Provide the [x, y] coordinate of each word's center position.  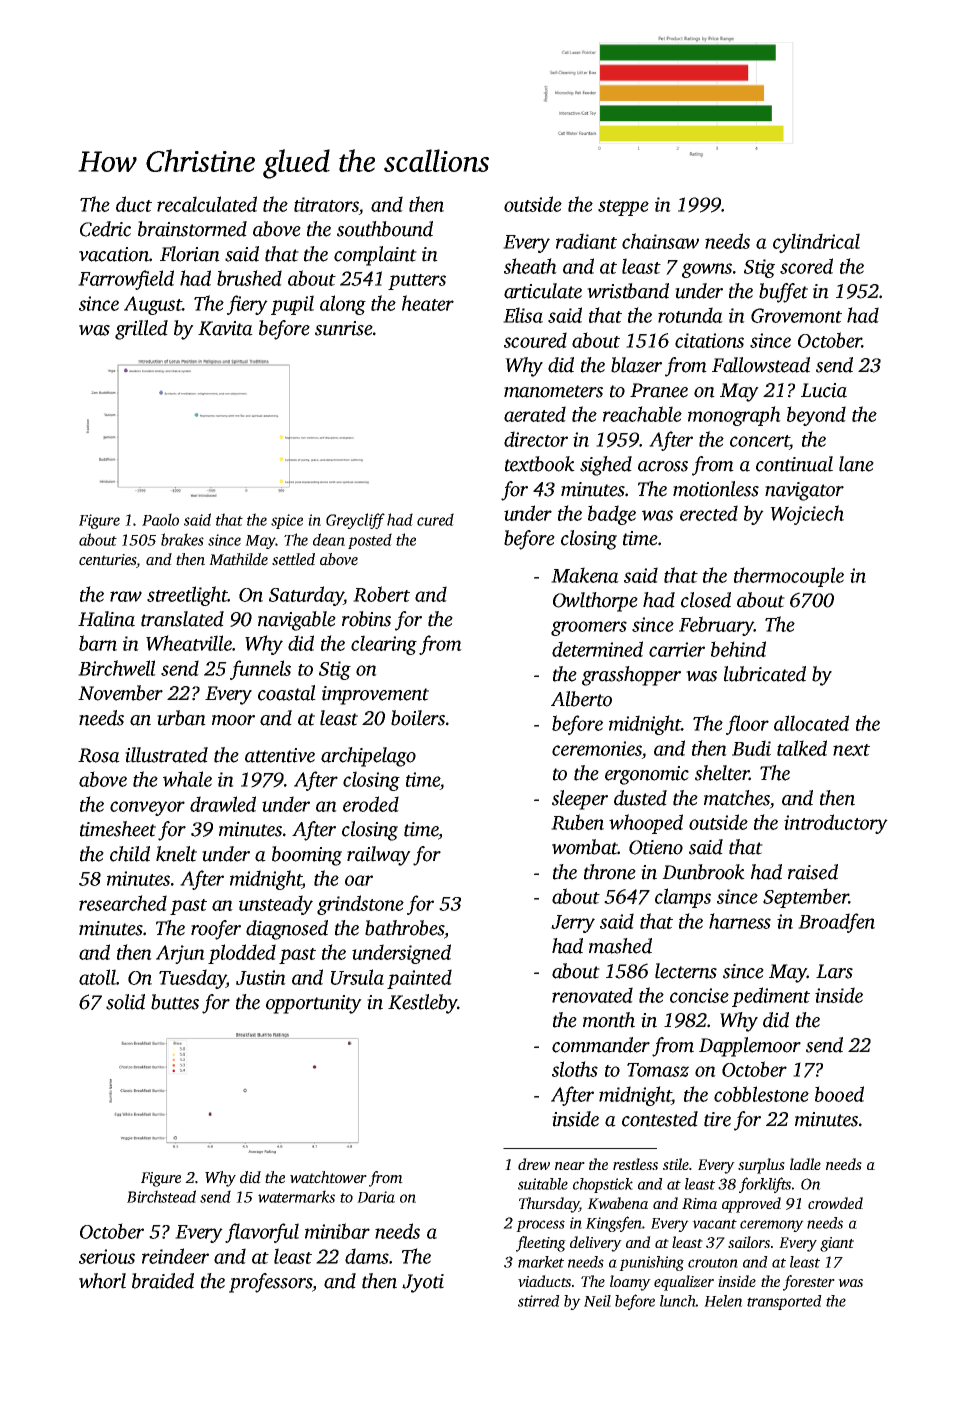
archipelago [368, 757]
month [609, 1020]
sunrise [344, 328]
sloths [575, 1069]
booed [839, 1094]
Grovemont [796, 315]
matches [737, 798]
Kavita [225, 328]
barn [98, 643]
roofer [216, 930]
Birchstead [161, 1196]
